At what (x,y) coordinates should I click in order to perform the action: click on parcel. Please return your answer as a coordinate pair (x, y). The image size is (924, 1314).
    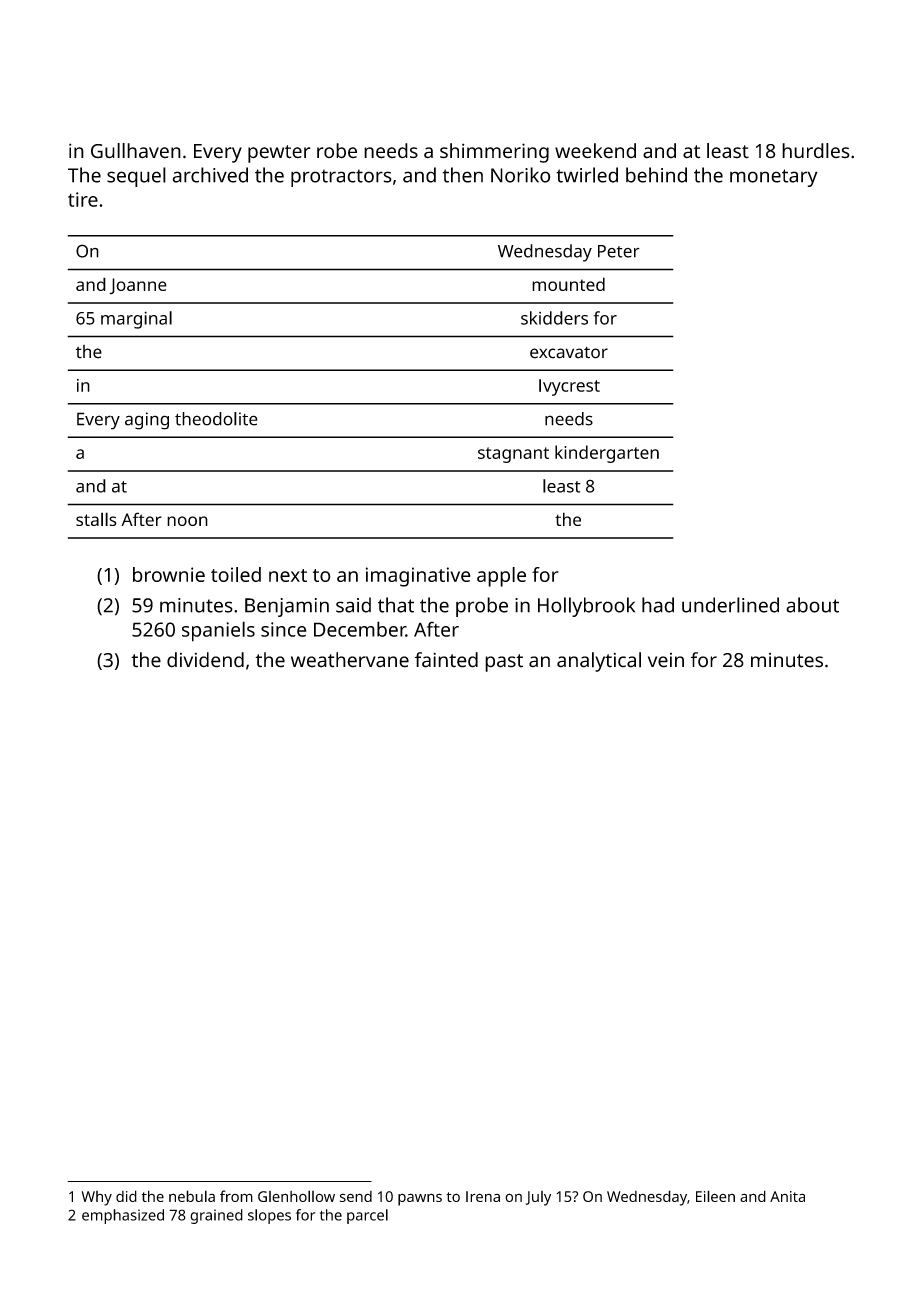
    Looking at the image, I should click on (367, 1216).
